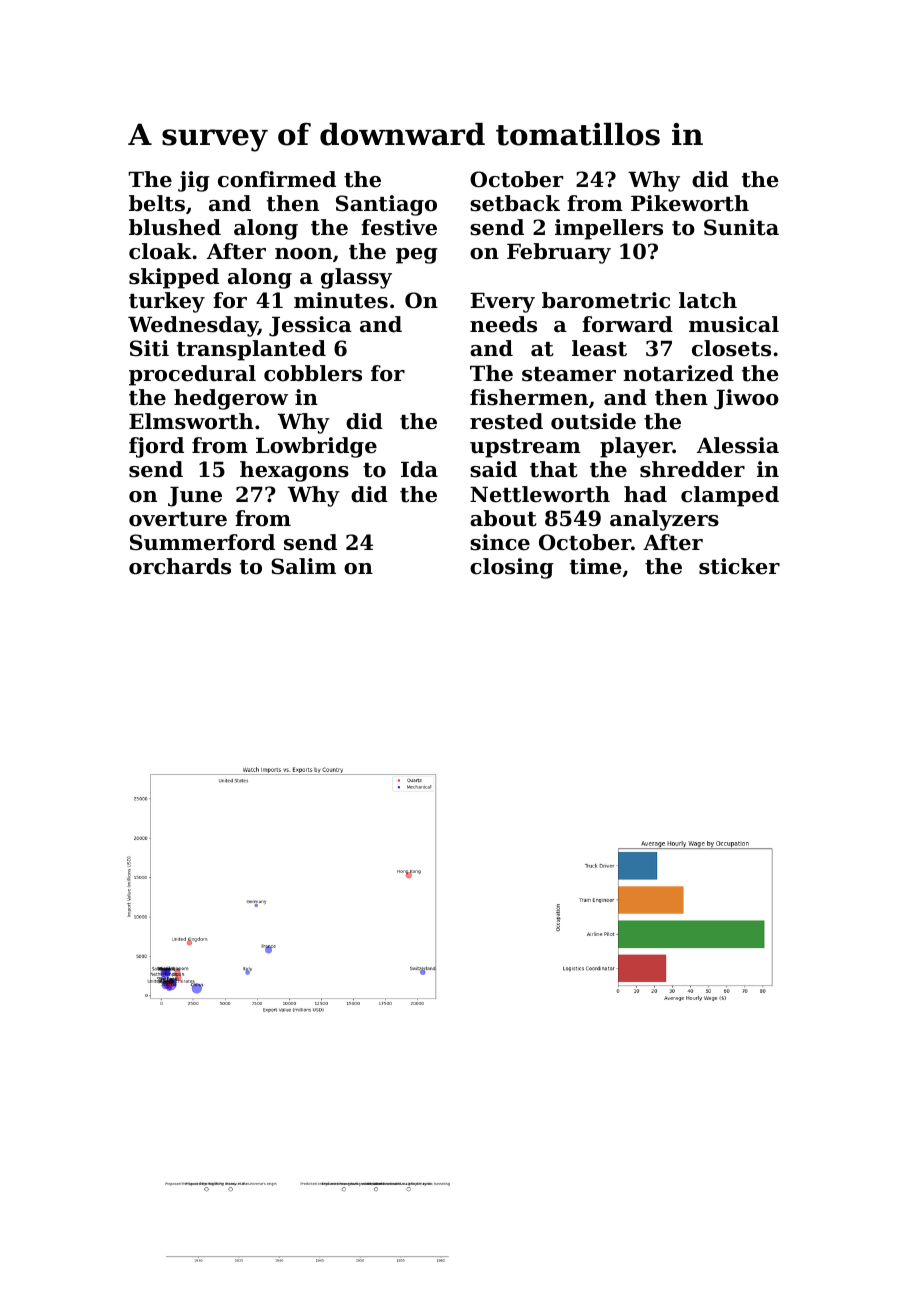 The height and width of the image is (1316, 908). Describe the element at coordinates (251, 350) in the image. I see `transplanted` at that location.
